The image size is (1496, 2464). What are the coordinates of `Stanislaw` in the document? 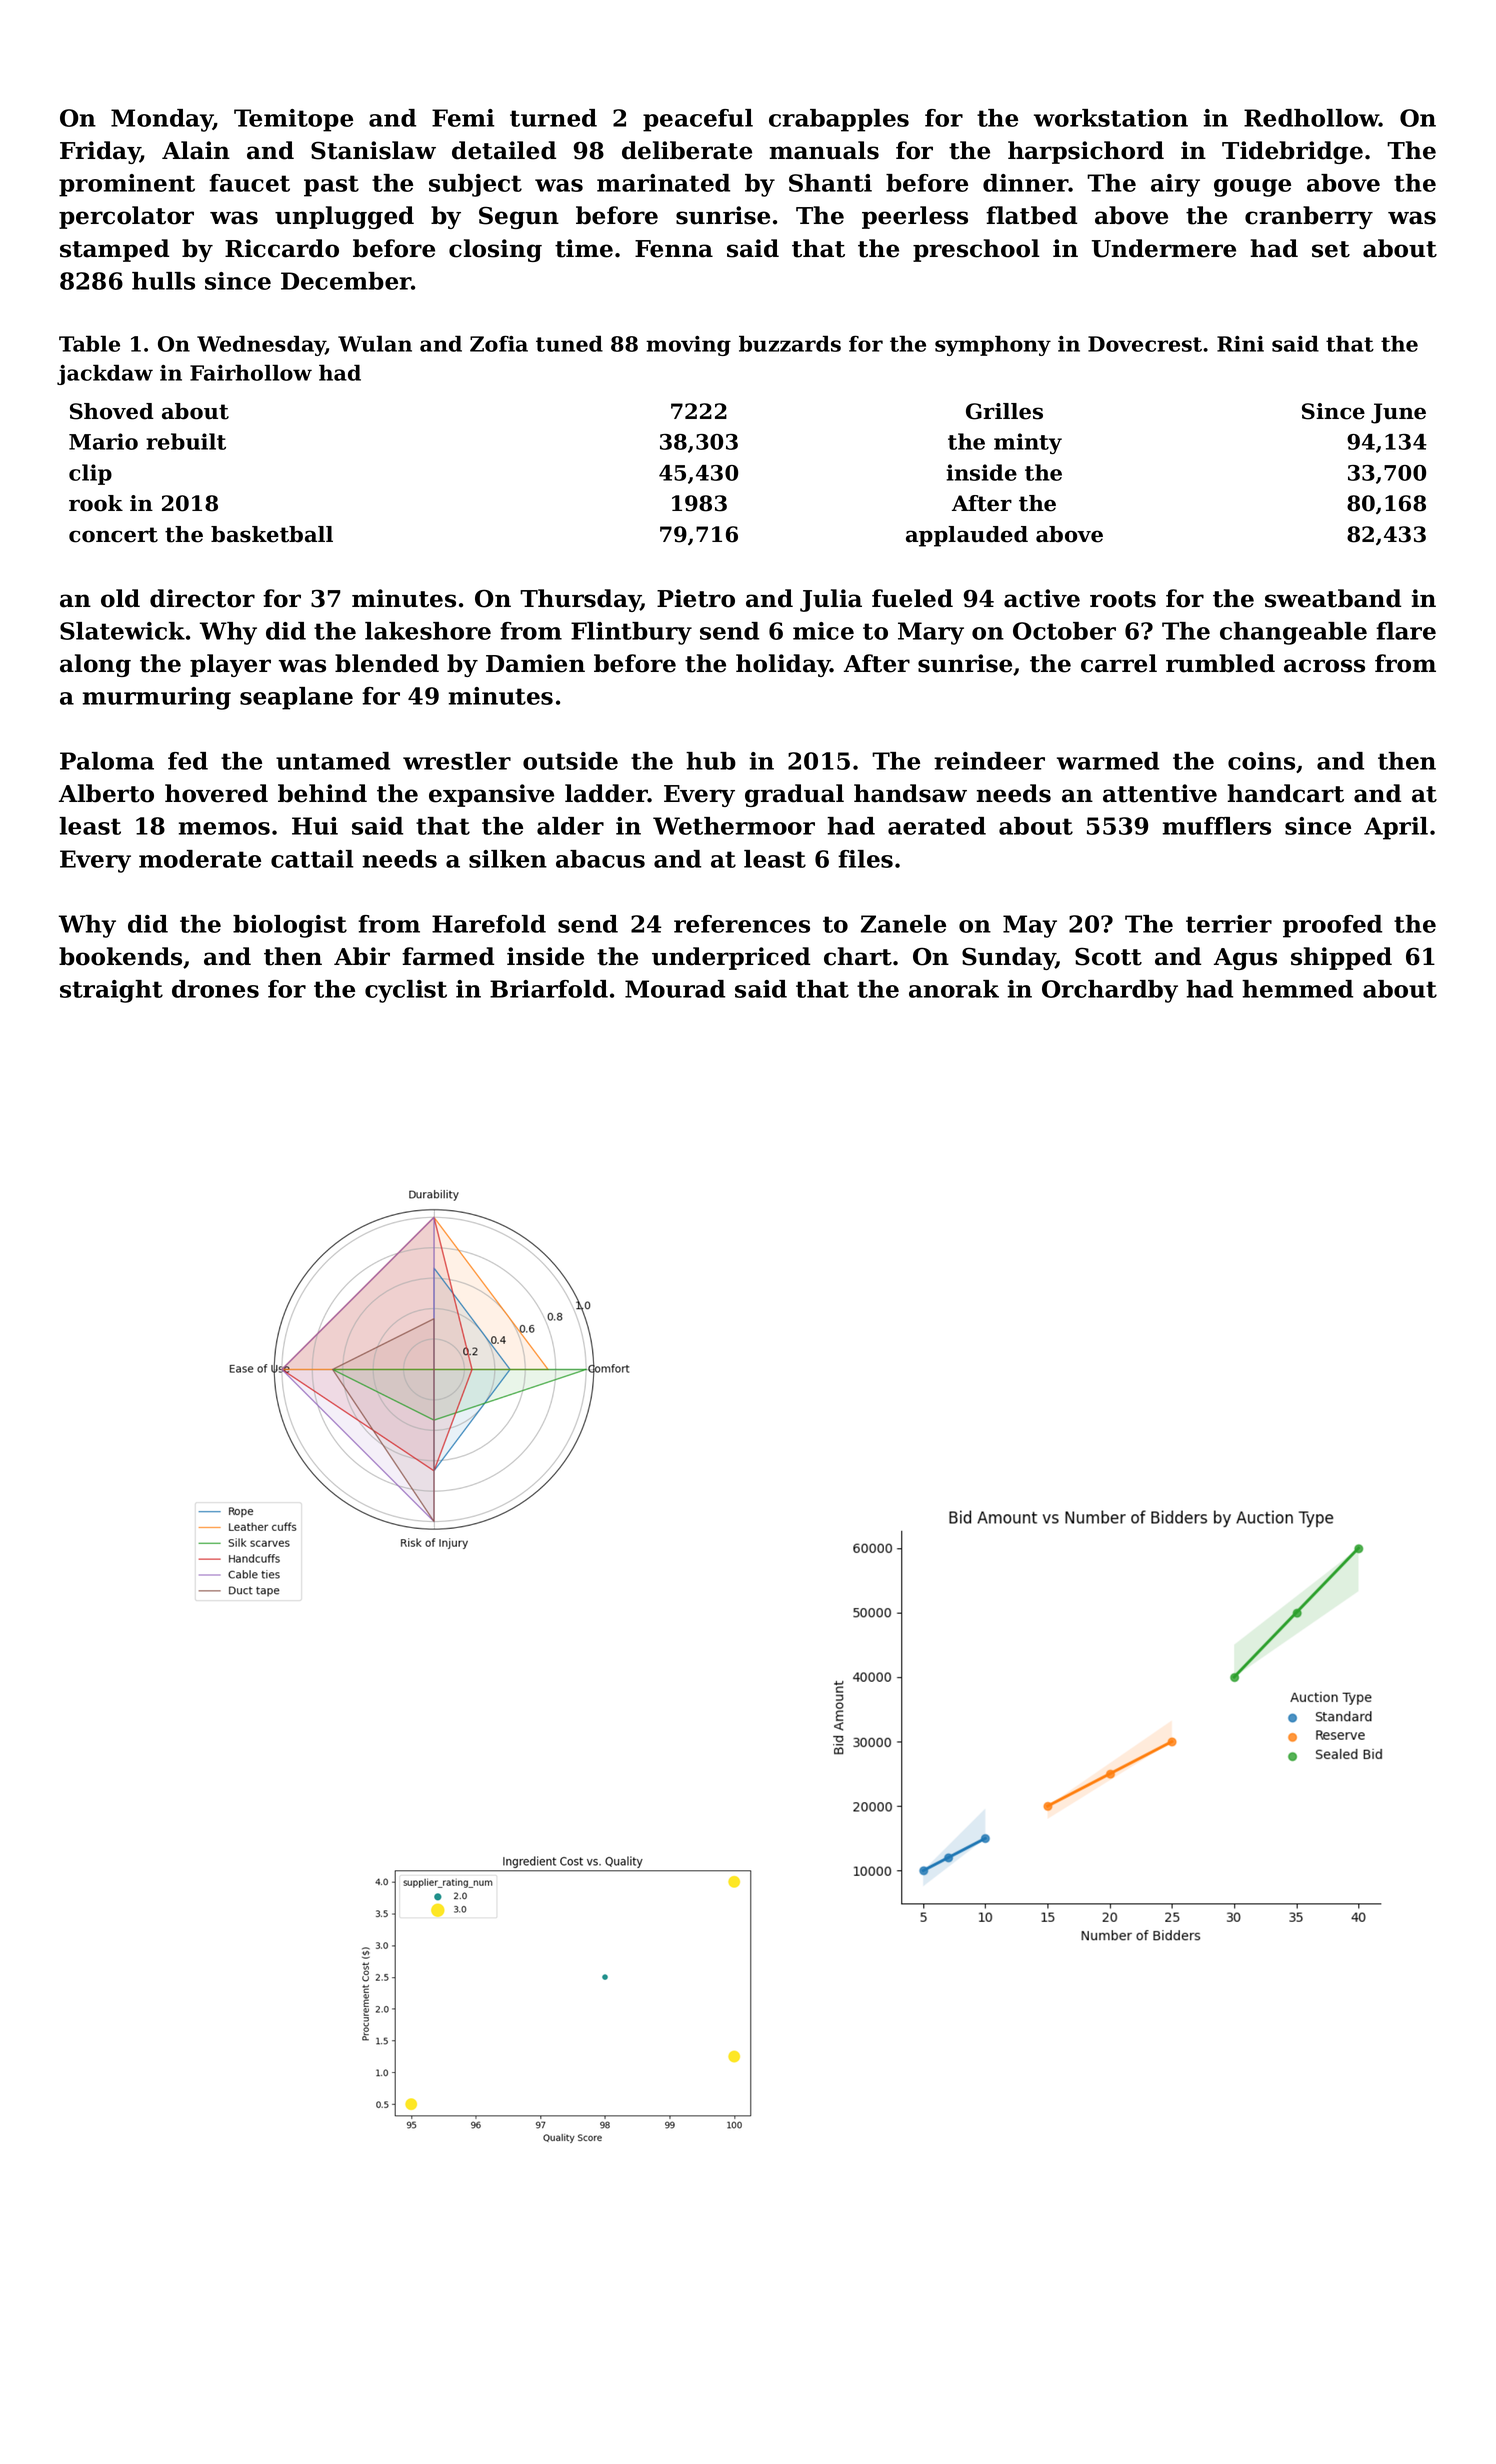 It's located at (373, 150).
